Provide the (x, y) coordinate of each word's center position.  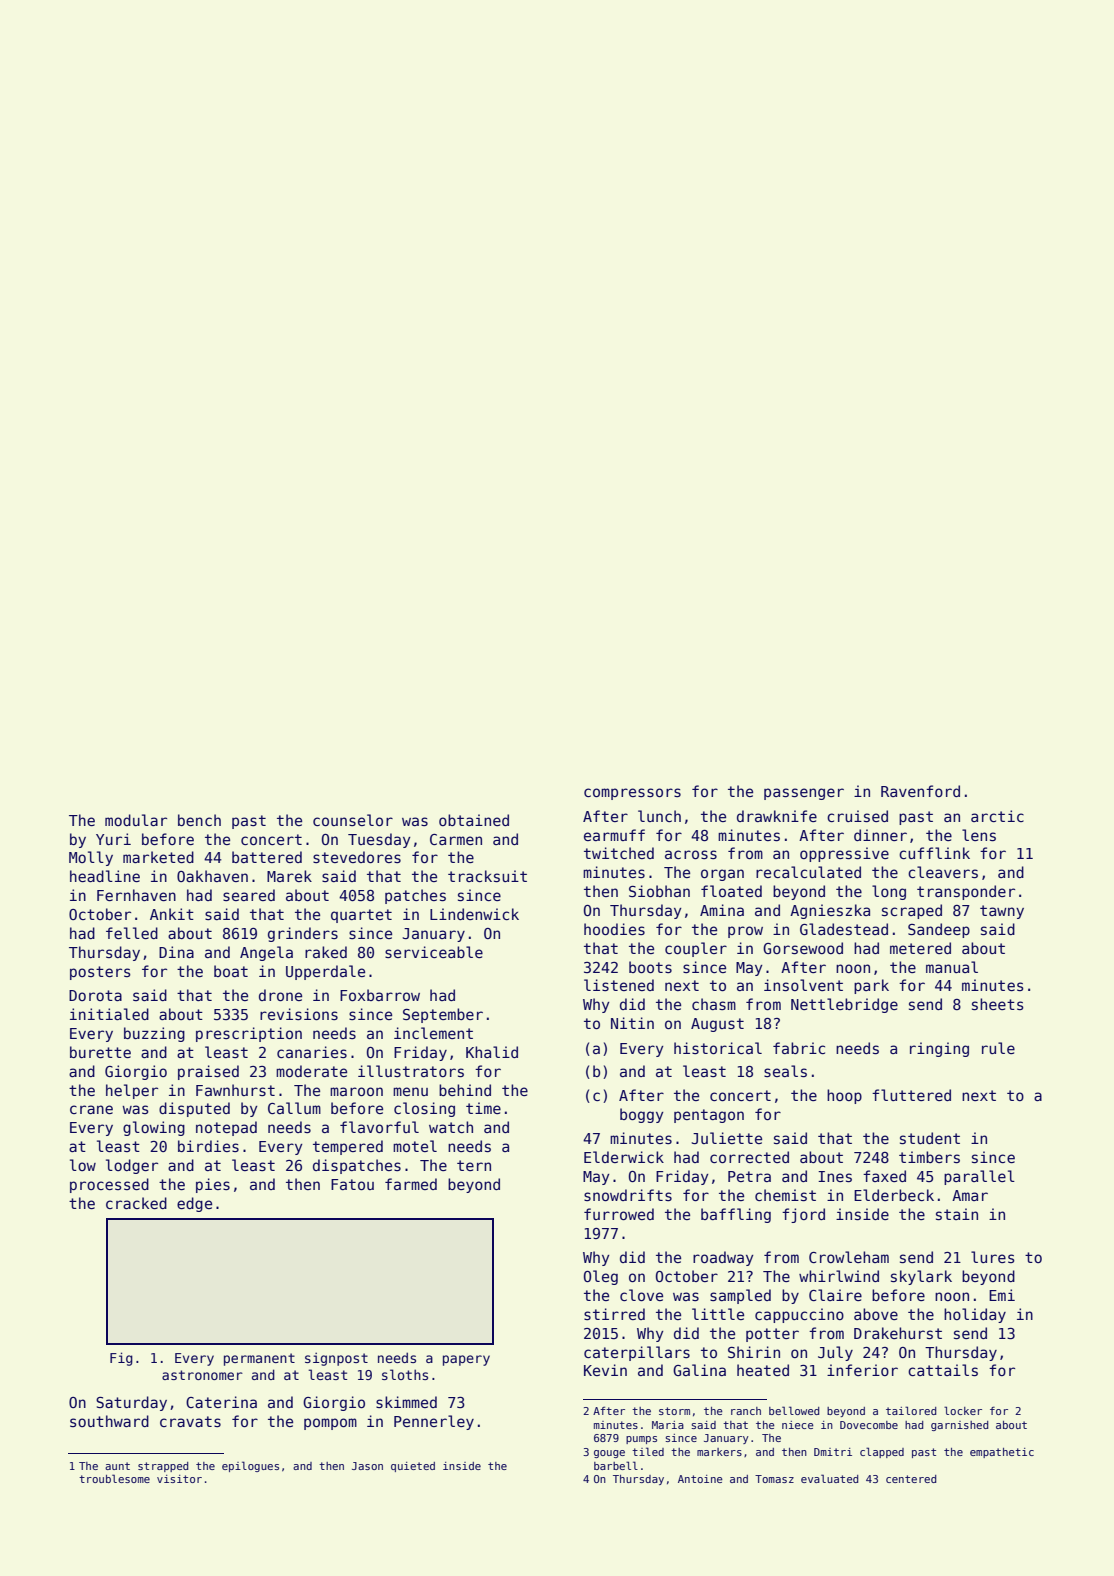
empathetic (1002, 1453)
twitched (619, 853)
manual (952, 967)
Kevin (605, 1370)
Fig (121, 1359)
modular (136, 820)
